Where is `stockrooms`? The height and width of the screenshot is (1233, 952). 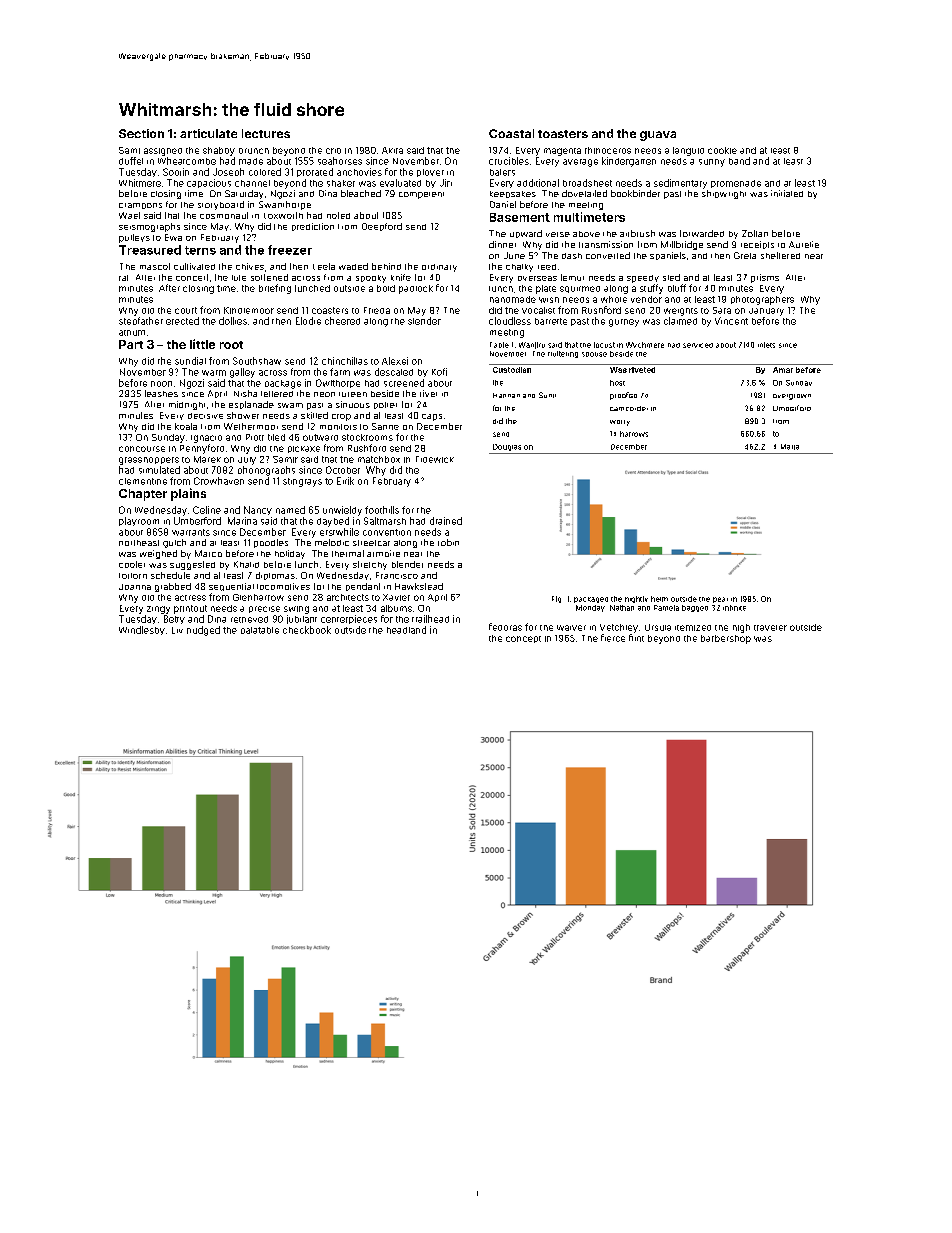 stockrooms is located at coordinates (367, 437).
